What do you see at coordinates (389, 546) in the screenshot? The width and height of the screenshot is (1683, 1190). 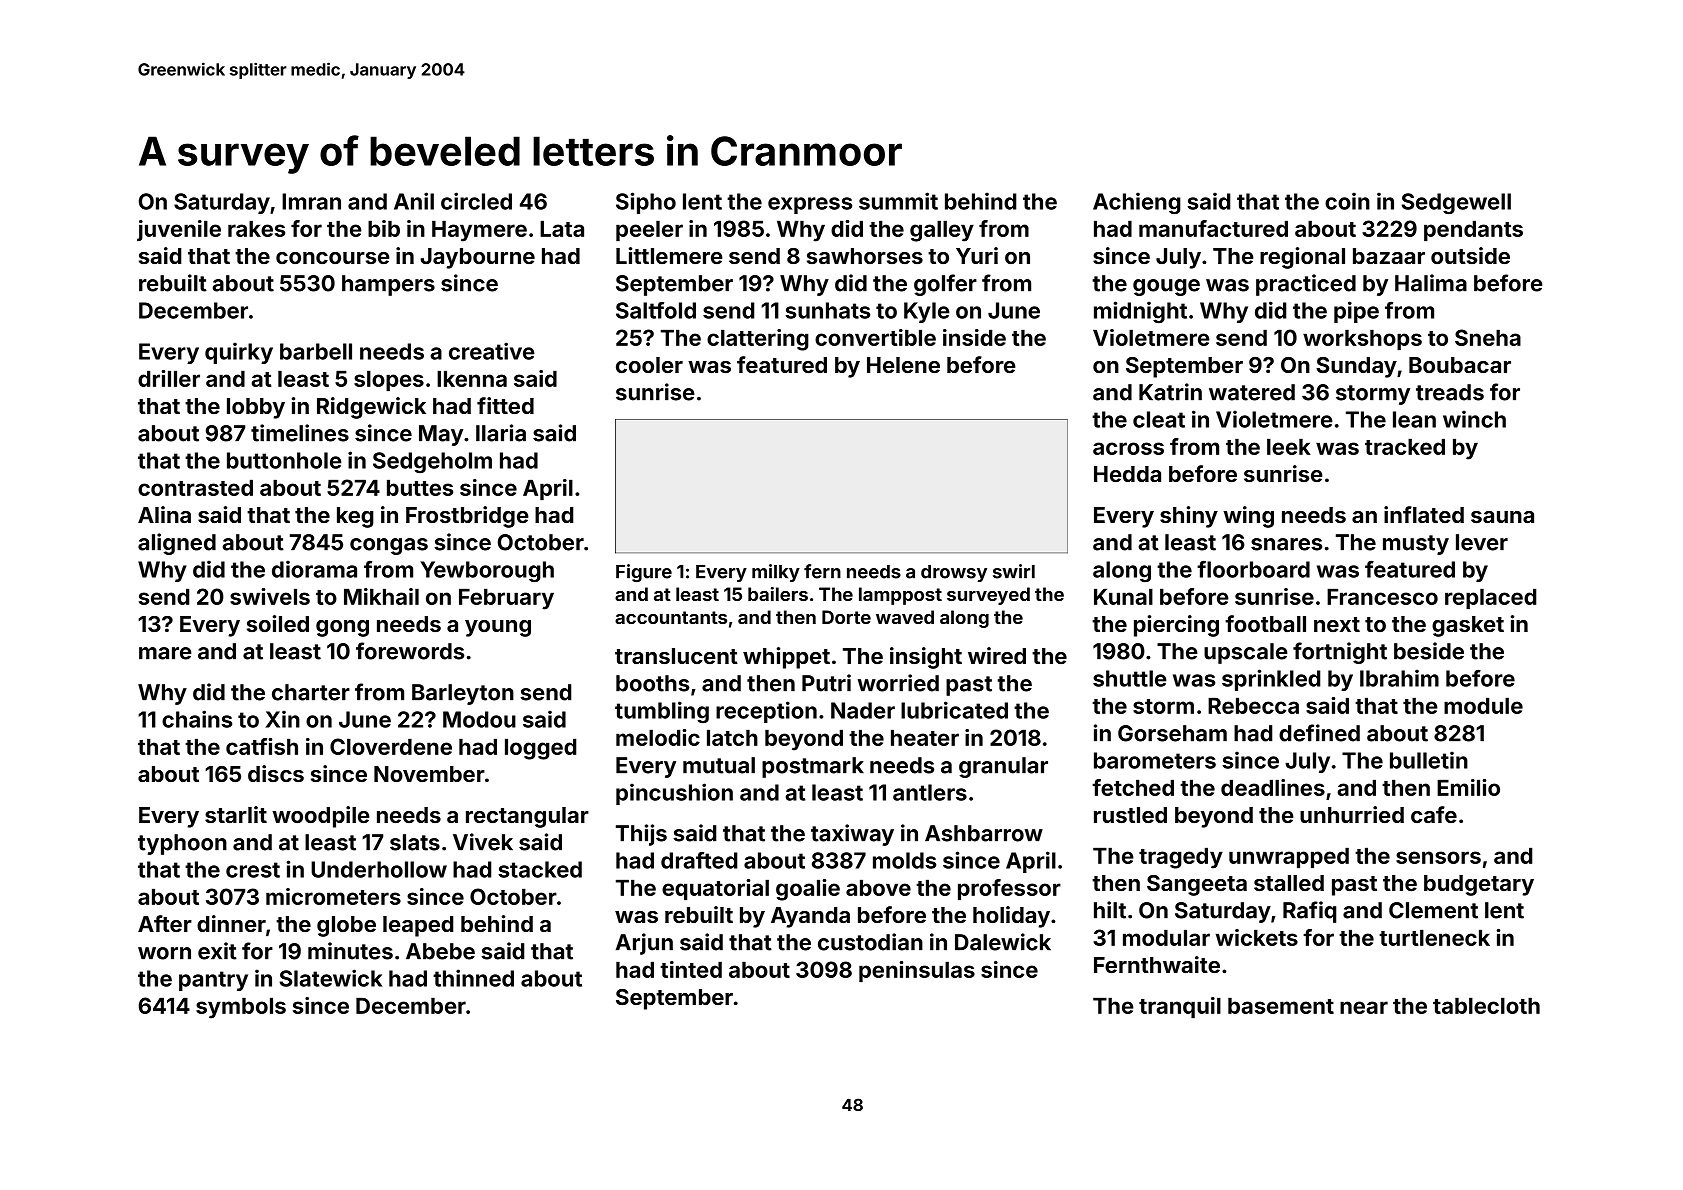 I see `congas` at bounding box center [389, 546].
